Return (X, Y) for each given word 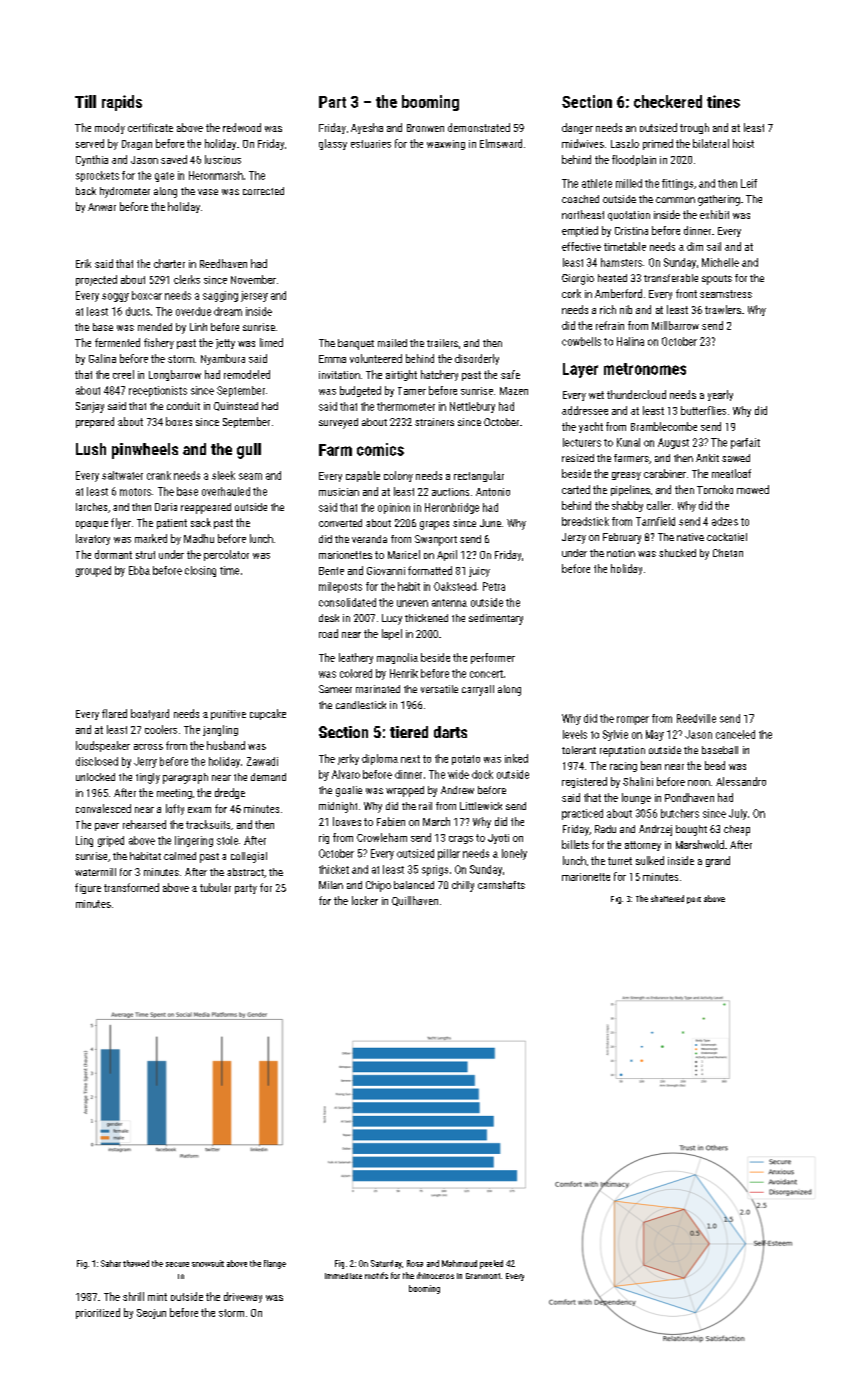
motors (135, 492)
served (90, 143)
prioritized (98, 1313)
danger (577, 128)
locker (365, 900)
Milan (331, 885)
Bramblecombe (664, 426)
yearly (720, 395)
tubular (215, 887)
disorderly (477, 359)
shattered (667, 898)
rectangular (479, 476)
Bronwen (425, 128)
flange (275, 1264)
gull (249, 451)
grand (718, 861)
